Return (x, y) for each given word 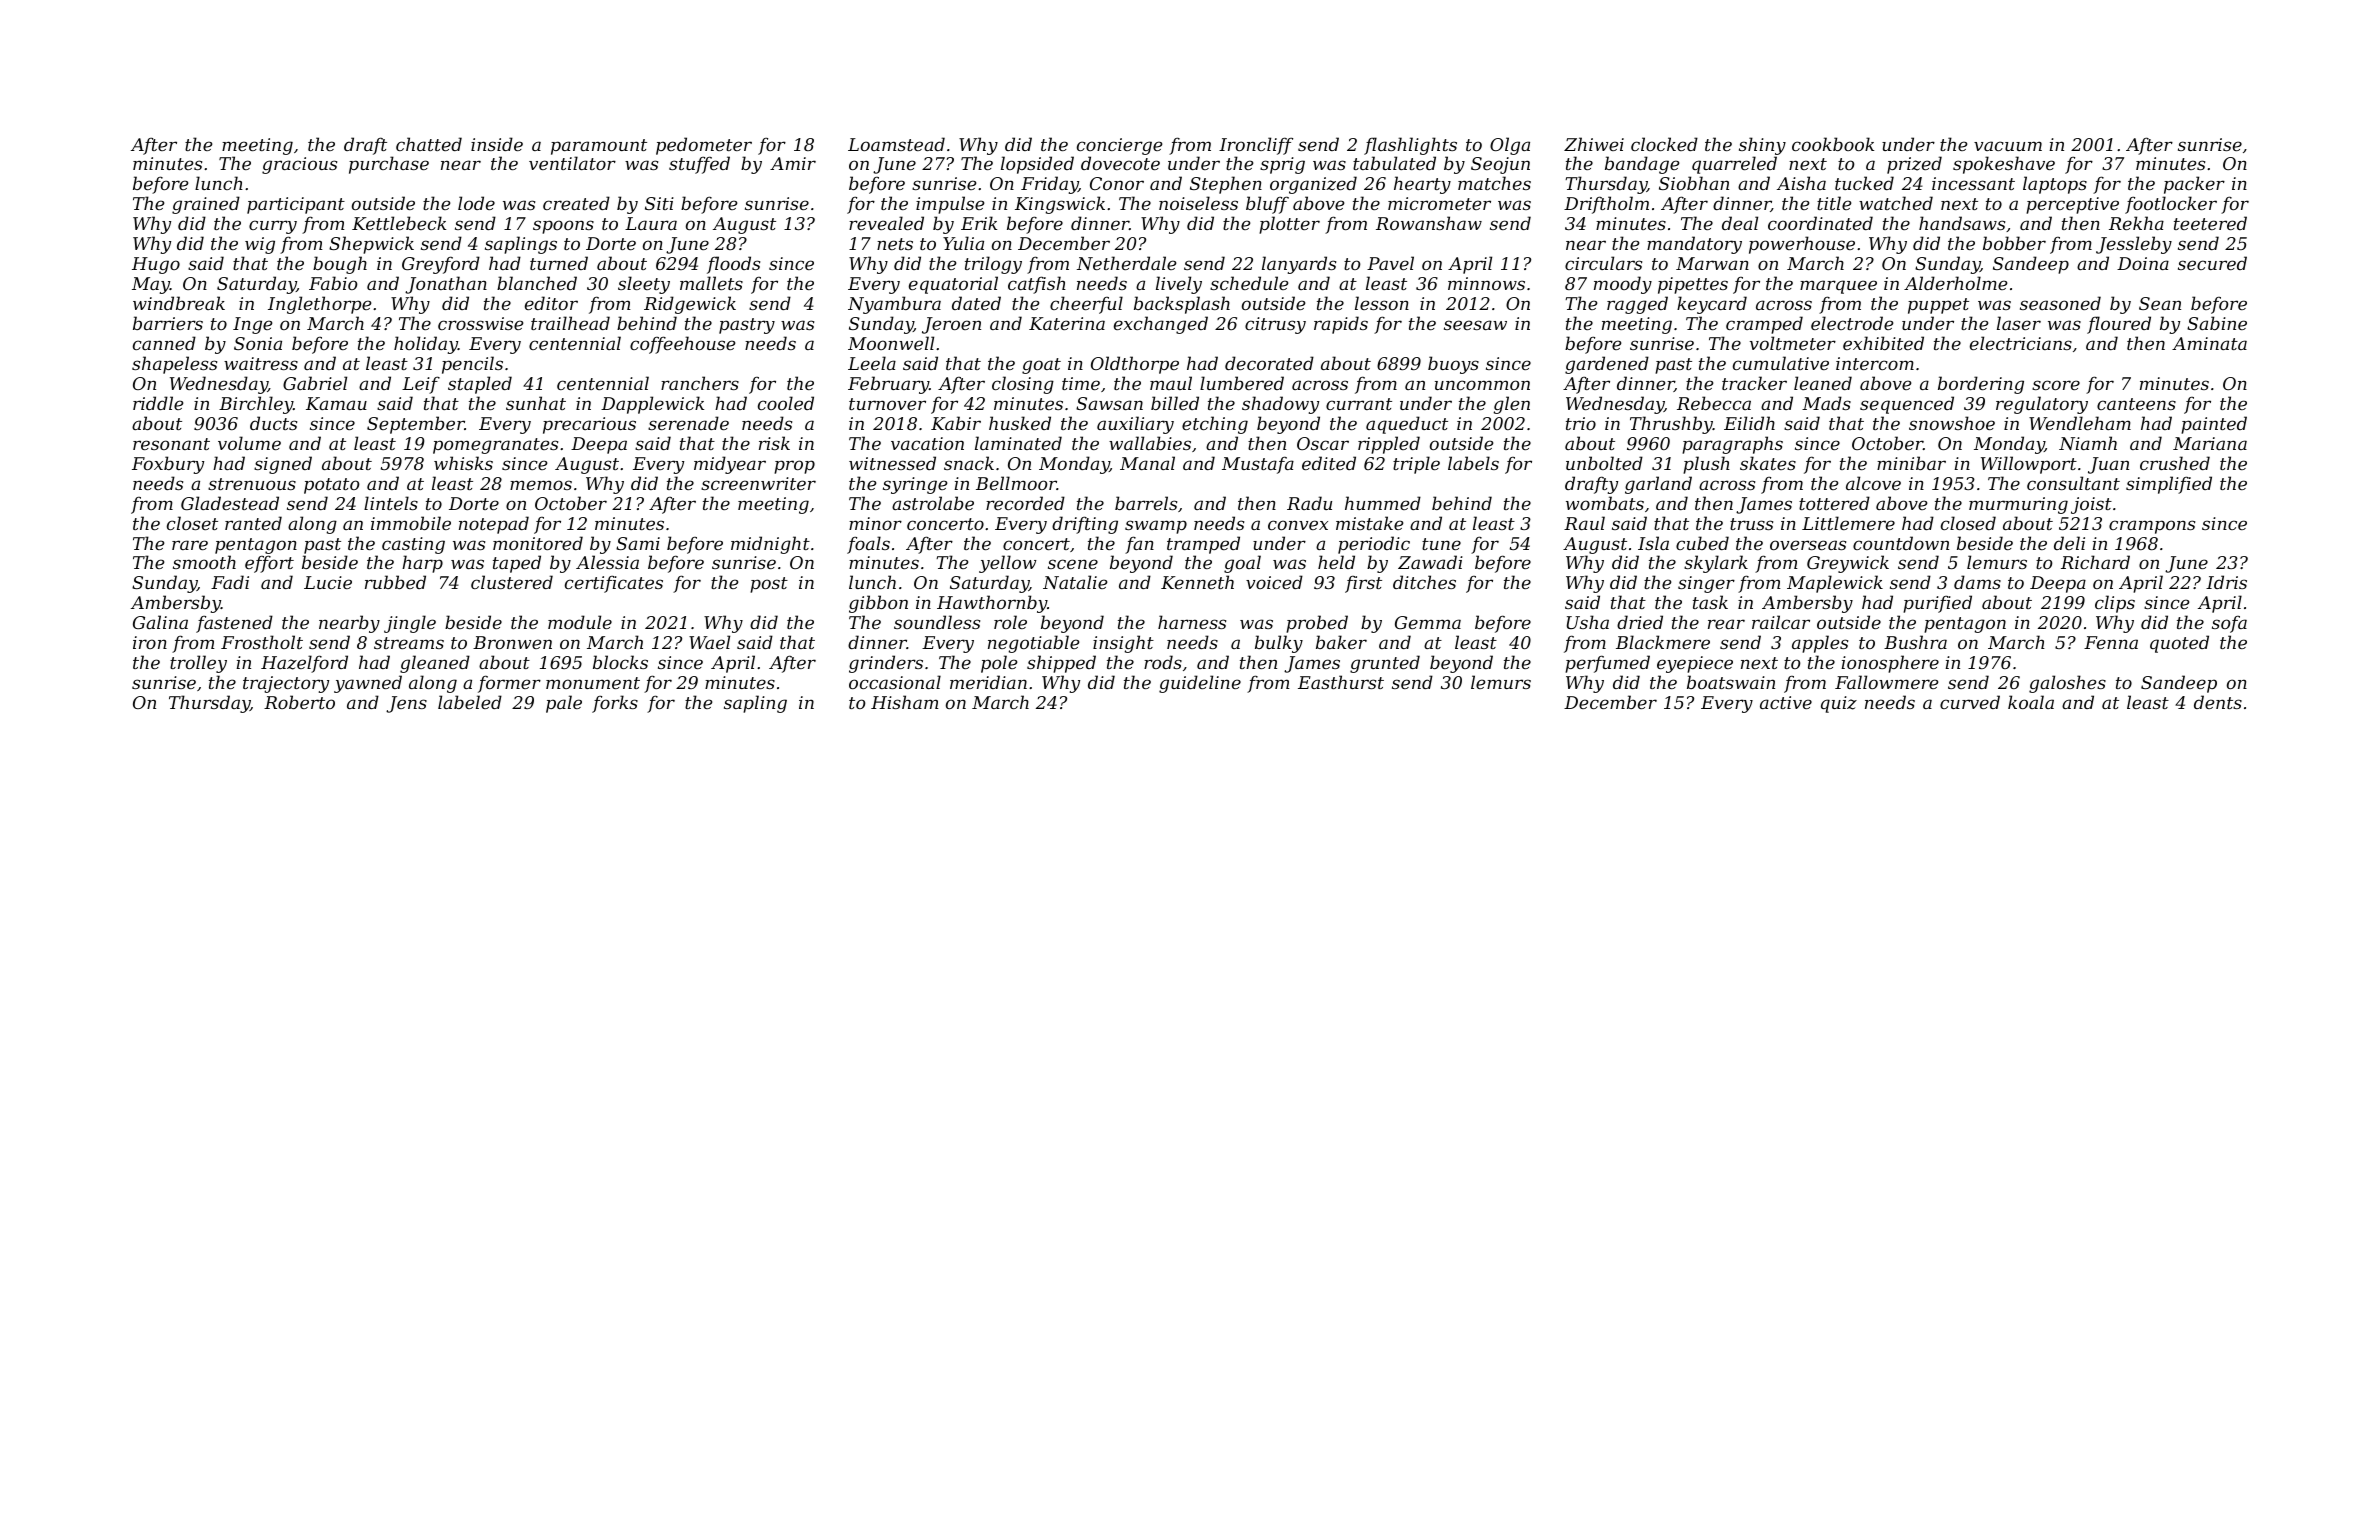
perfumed (1607, 664)
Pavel (1390, 263)
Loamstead (896, 144)
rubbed (395, 582)
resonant (171, 444)
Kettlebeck (399, 223)
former (509, 684)
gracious (299, 165)
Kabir (956, 423)
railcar (1781, 622)
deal (1740, 223)
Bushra (1915, 642)
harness (1192, 622)
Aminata (2209, 343)
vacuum (2008, 146)
